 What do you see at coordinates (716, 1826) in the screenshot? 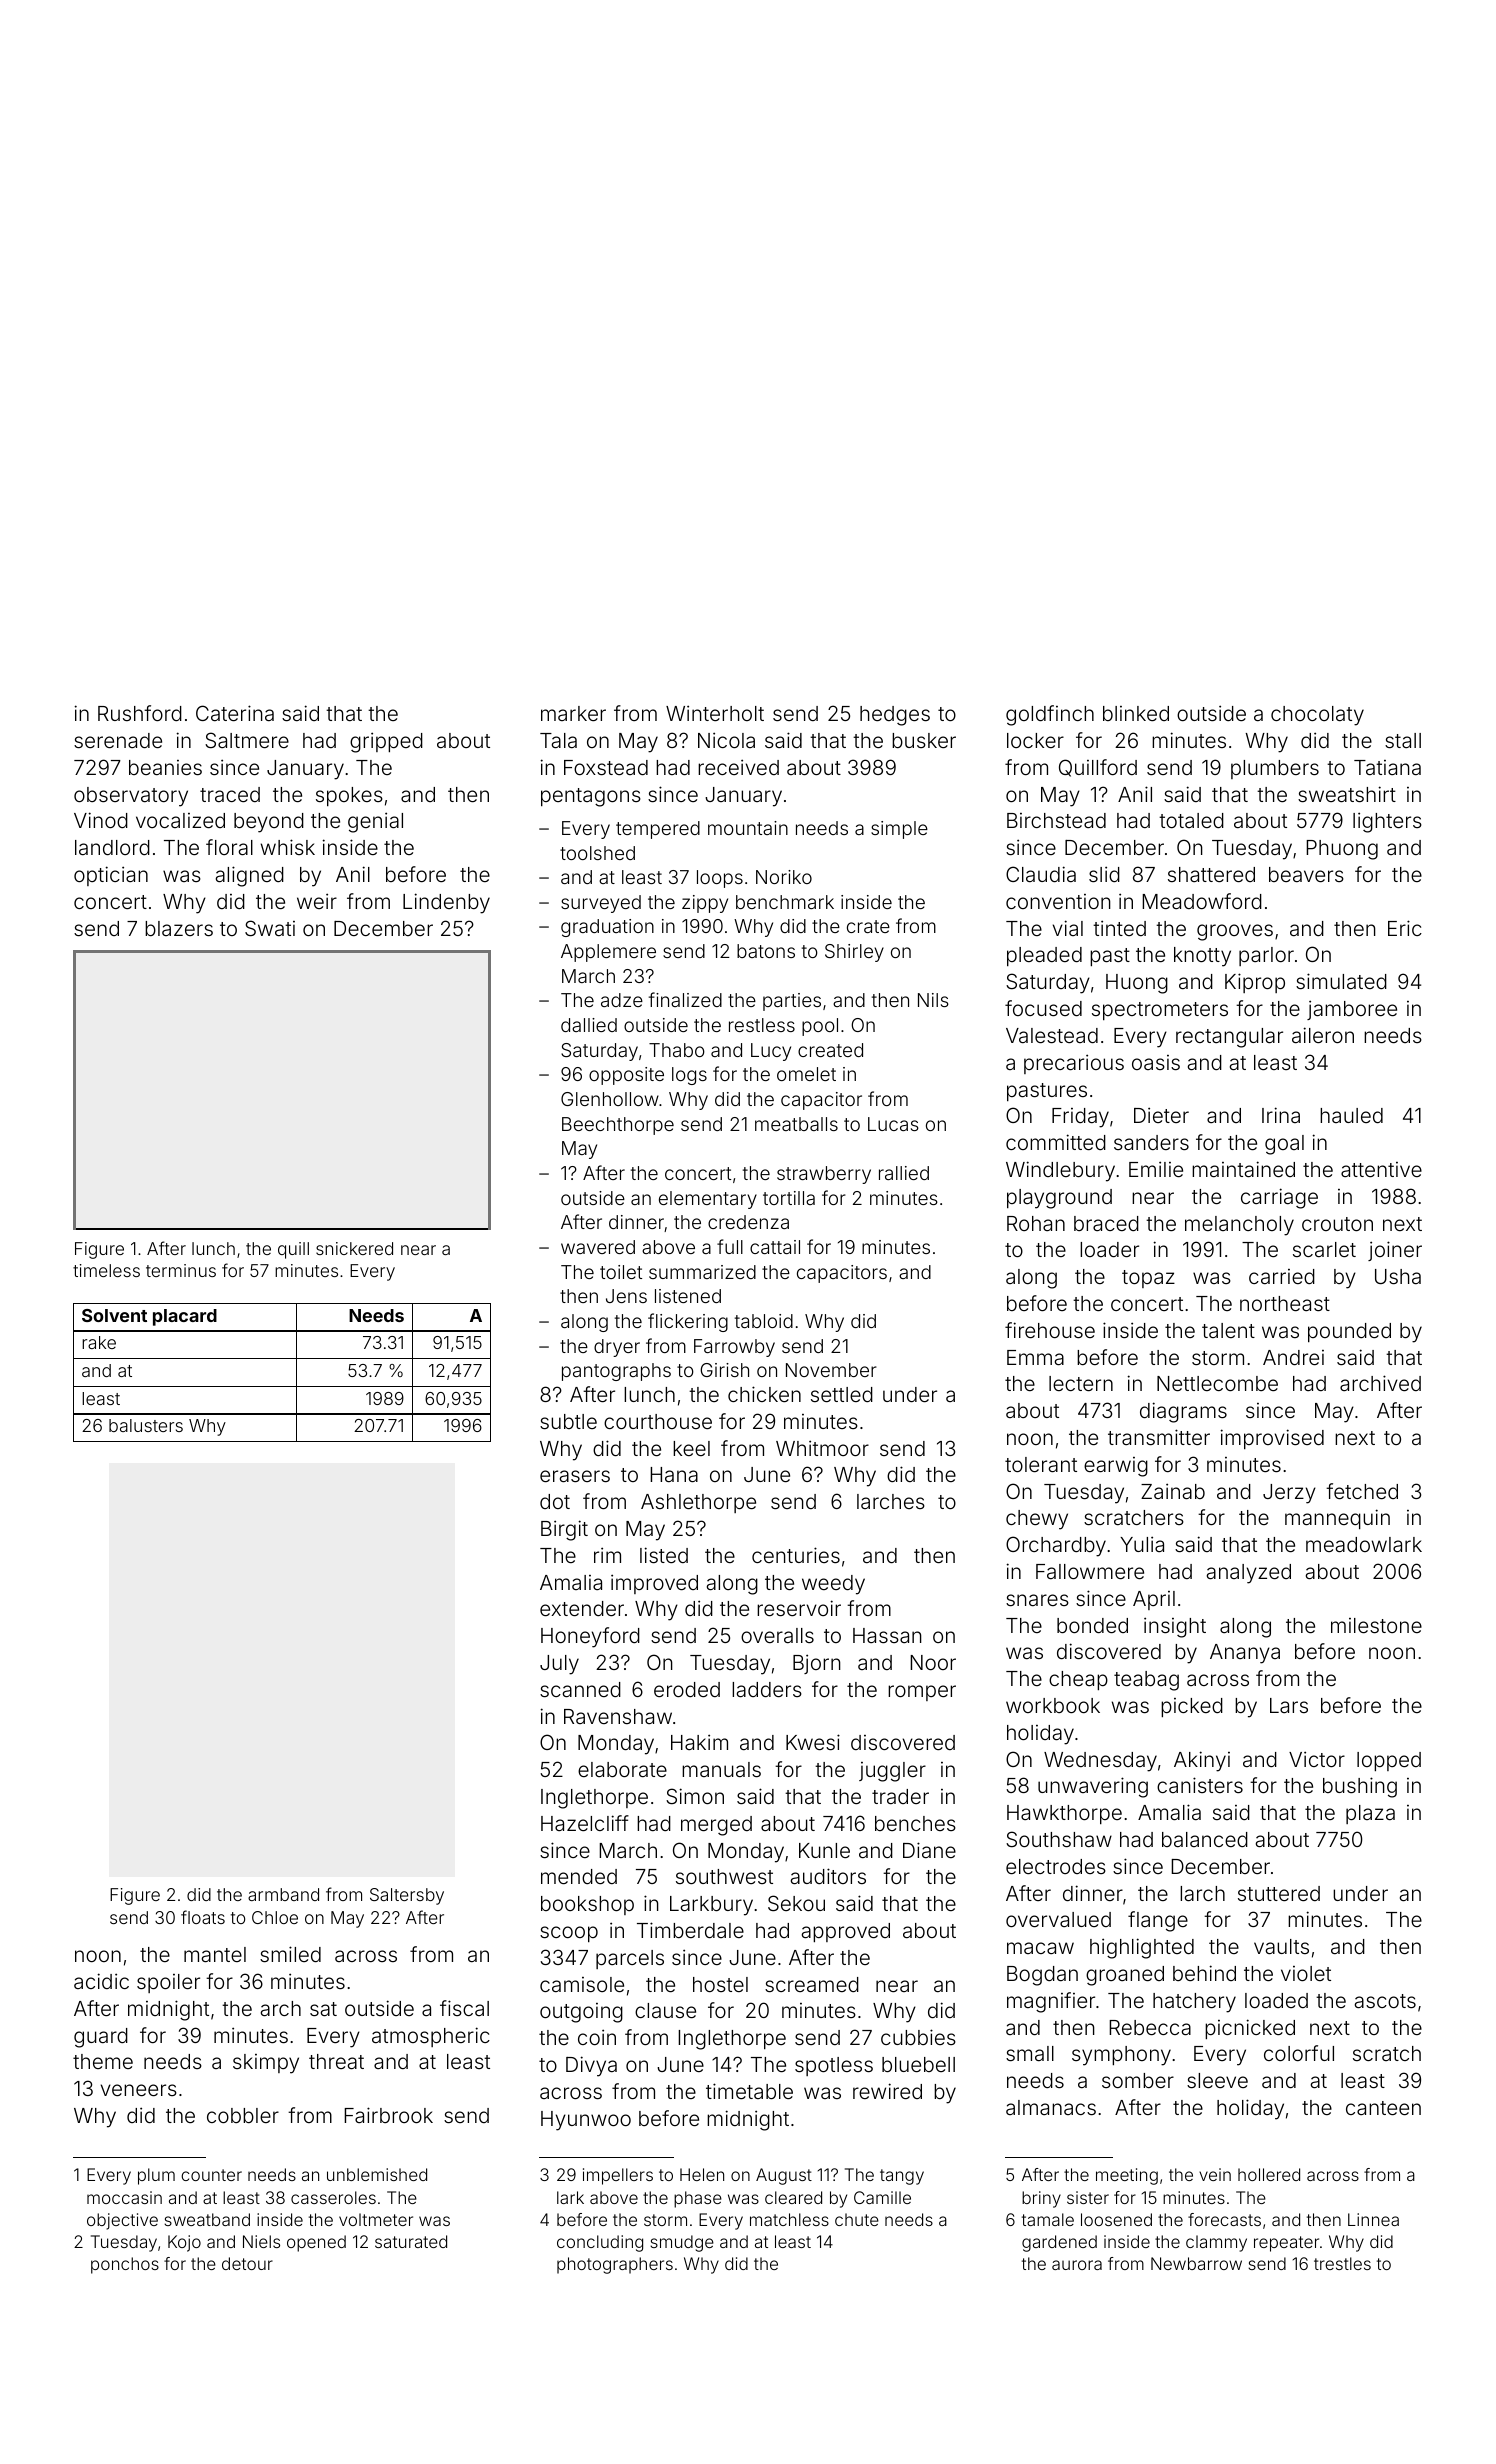
I see `merged` at bounding box center [716, 1826].
